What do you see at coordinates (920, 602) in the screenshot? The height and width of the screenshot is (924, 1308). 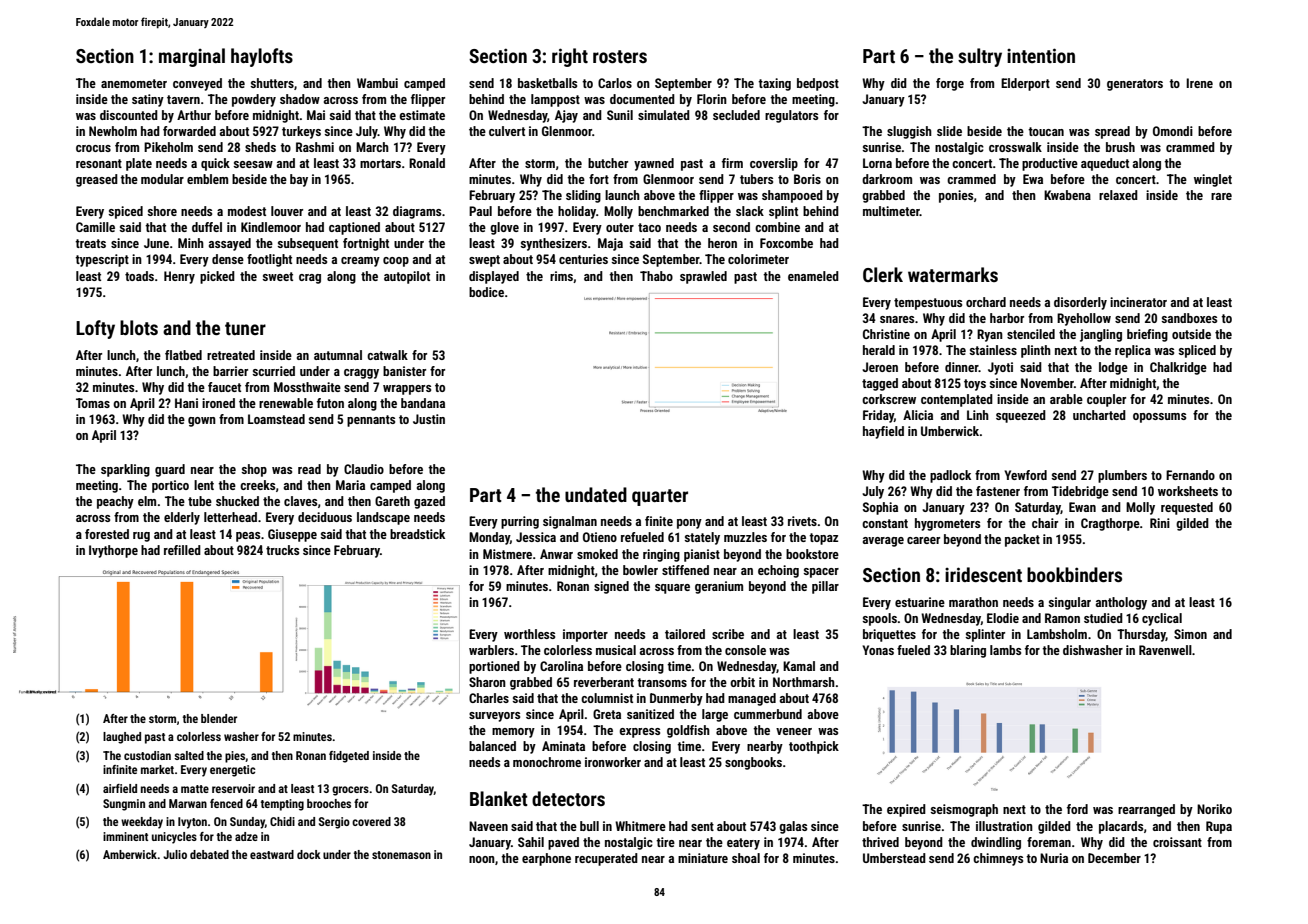 I see `estuarine` at bounding box center [920, 602].
